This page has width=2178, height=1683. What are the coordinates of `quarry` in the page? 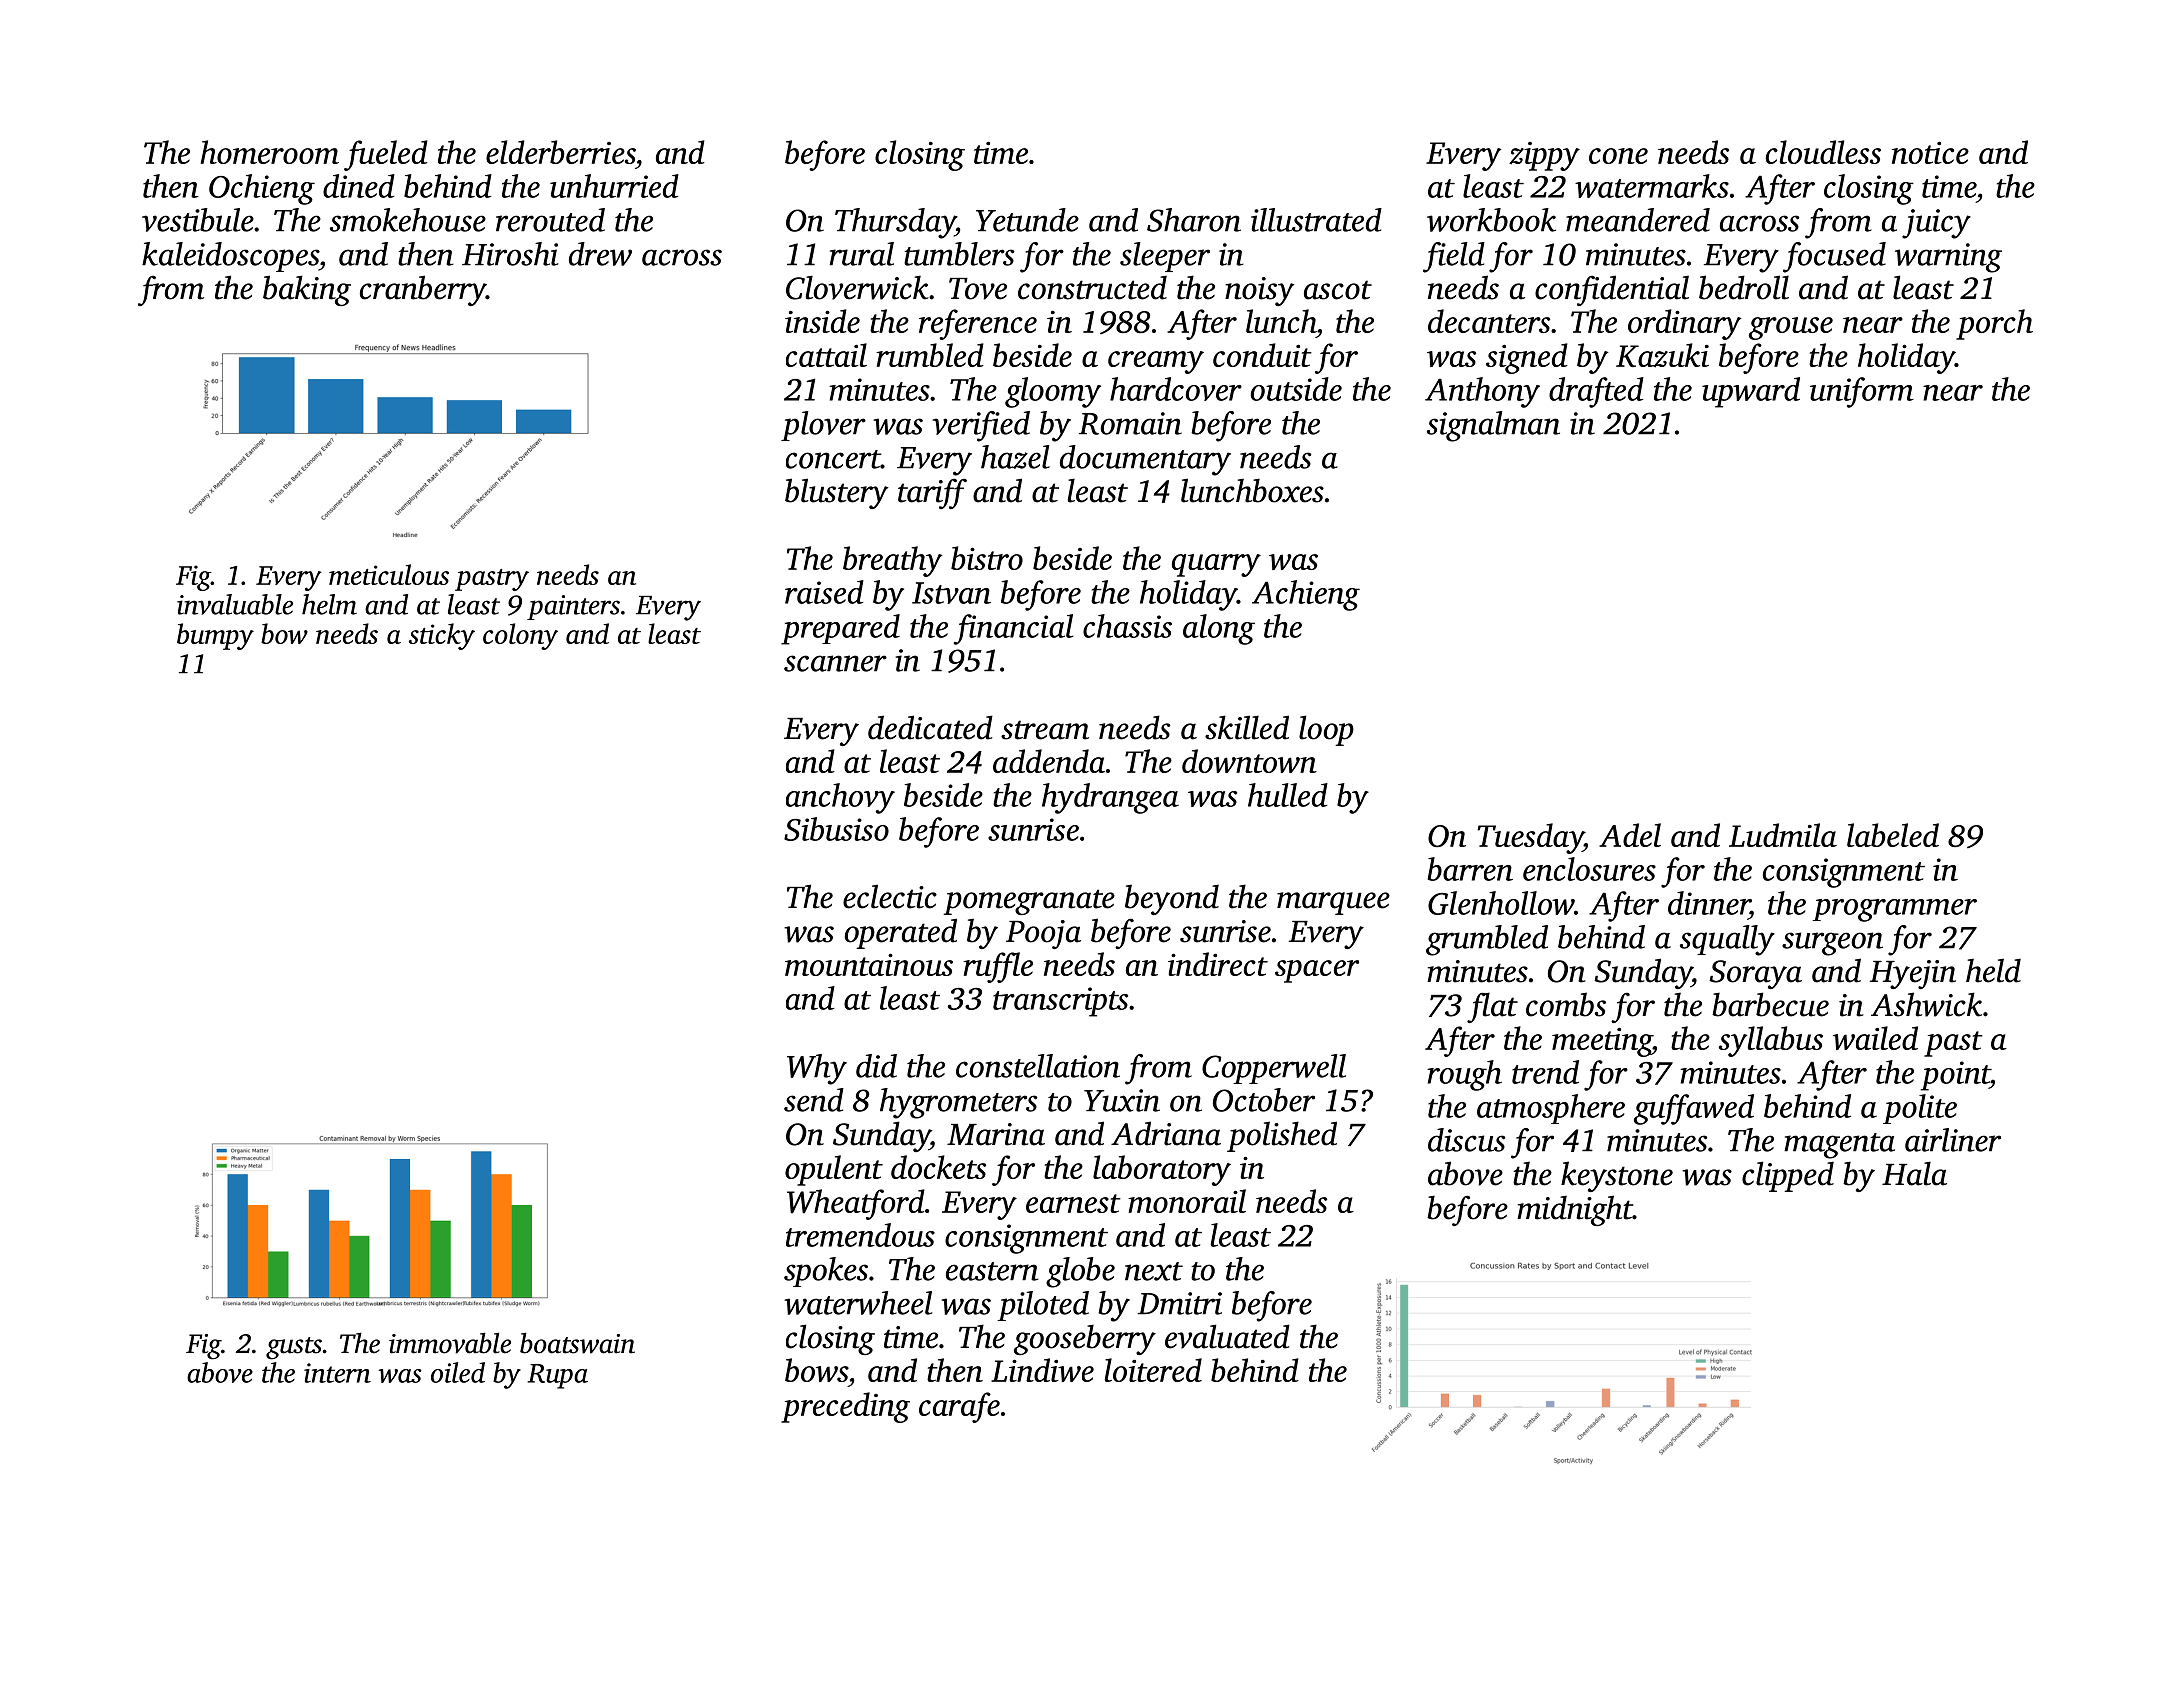 It's located at (1216, 565).
